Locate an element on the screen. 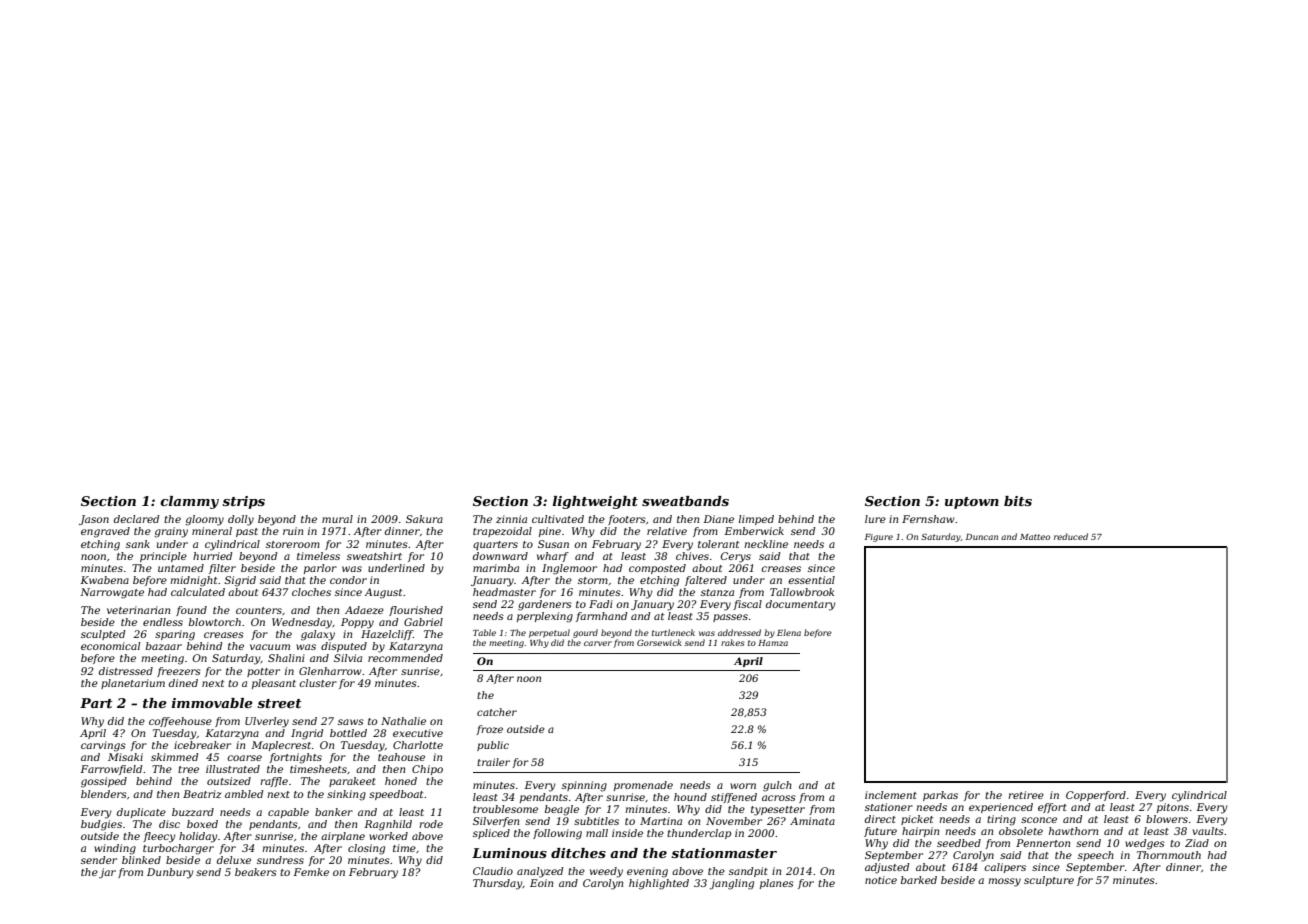 This screenshot has height=924, width=1308. veterinarian is located at coordinates (138, 610).
